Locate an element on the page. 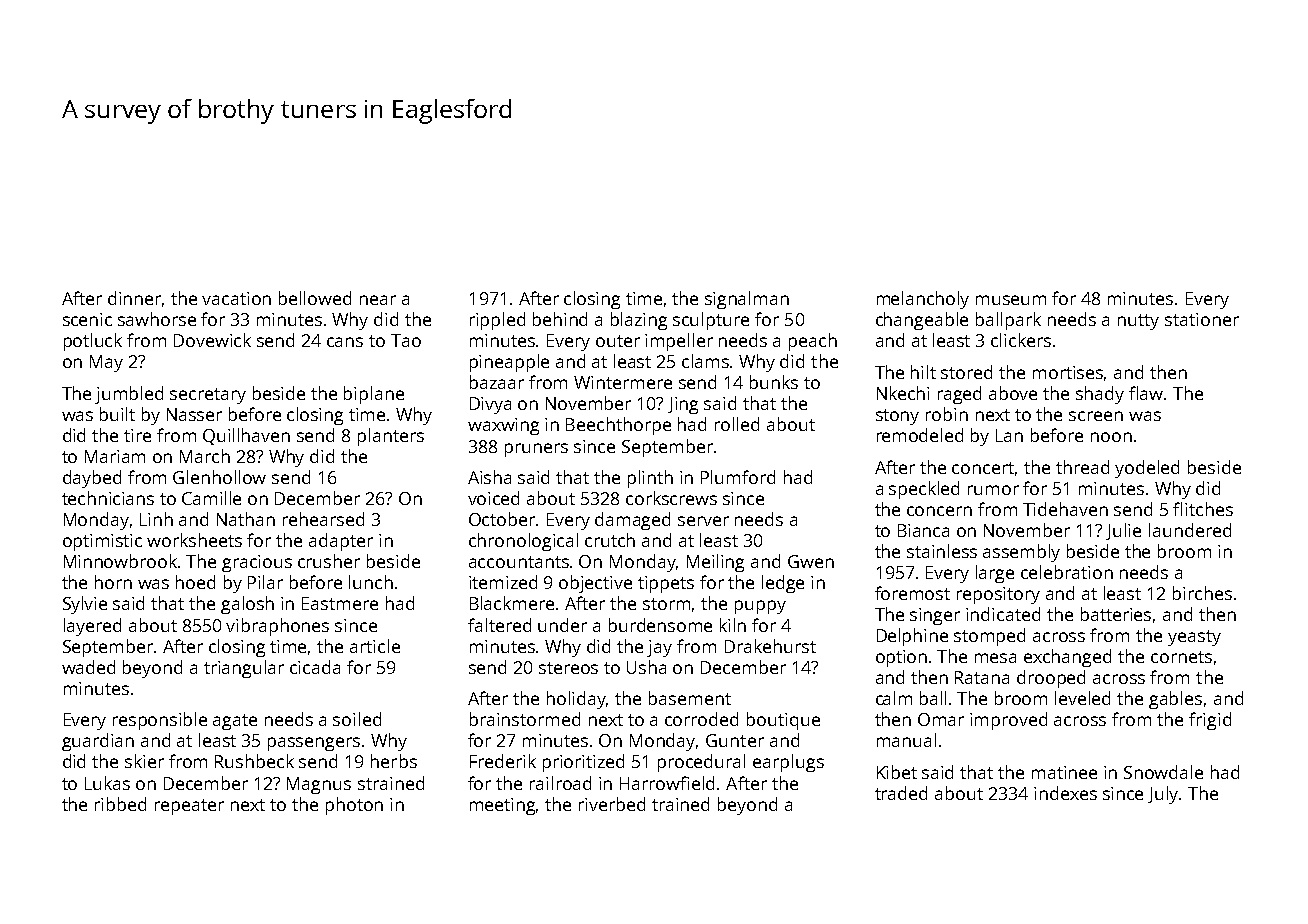 This image has width=1308, height=924. crutch is located at coordinates (610, 540).
